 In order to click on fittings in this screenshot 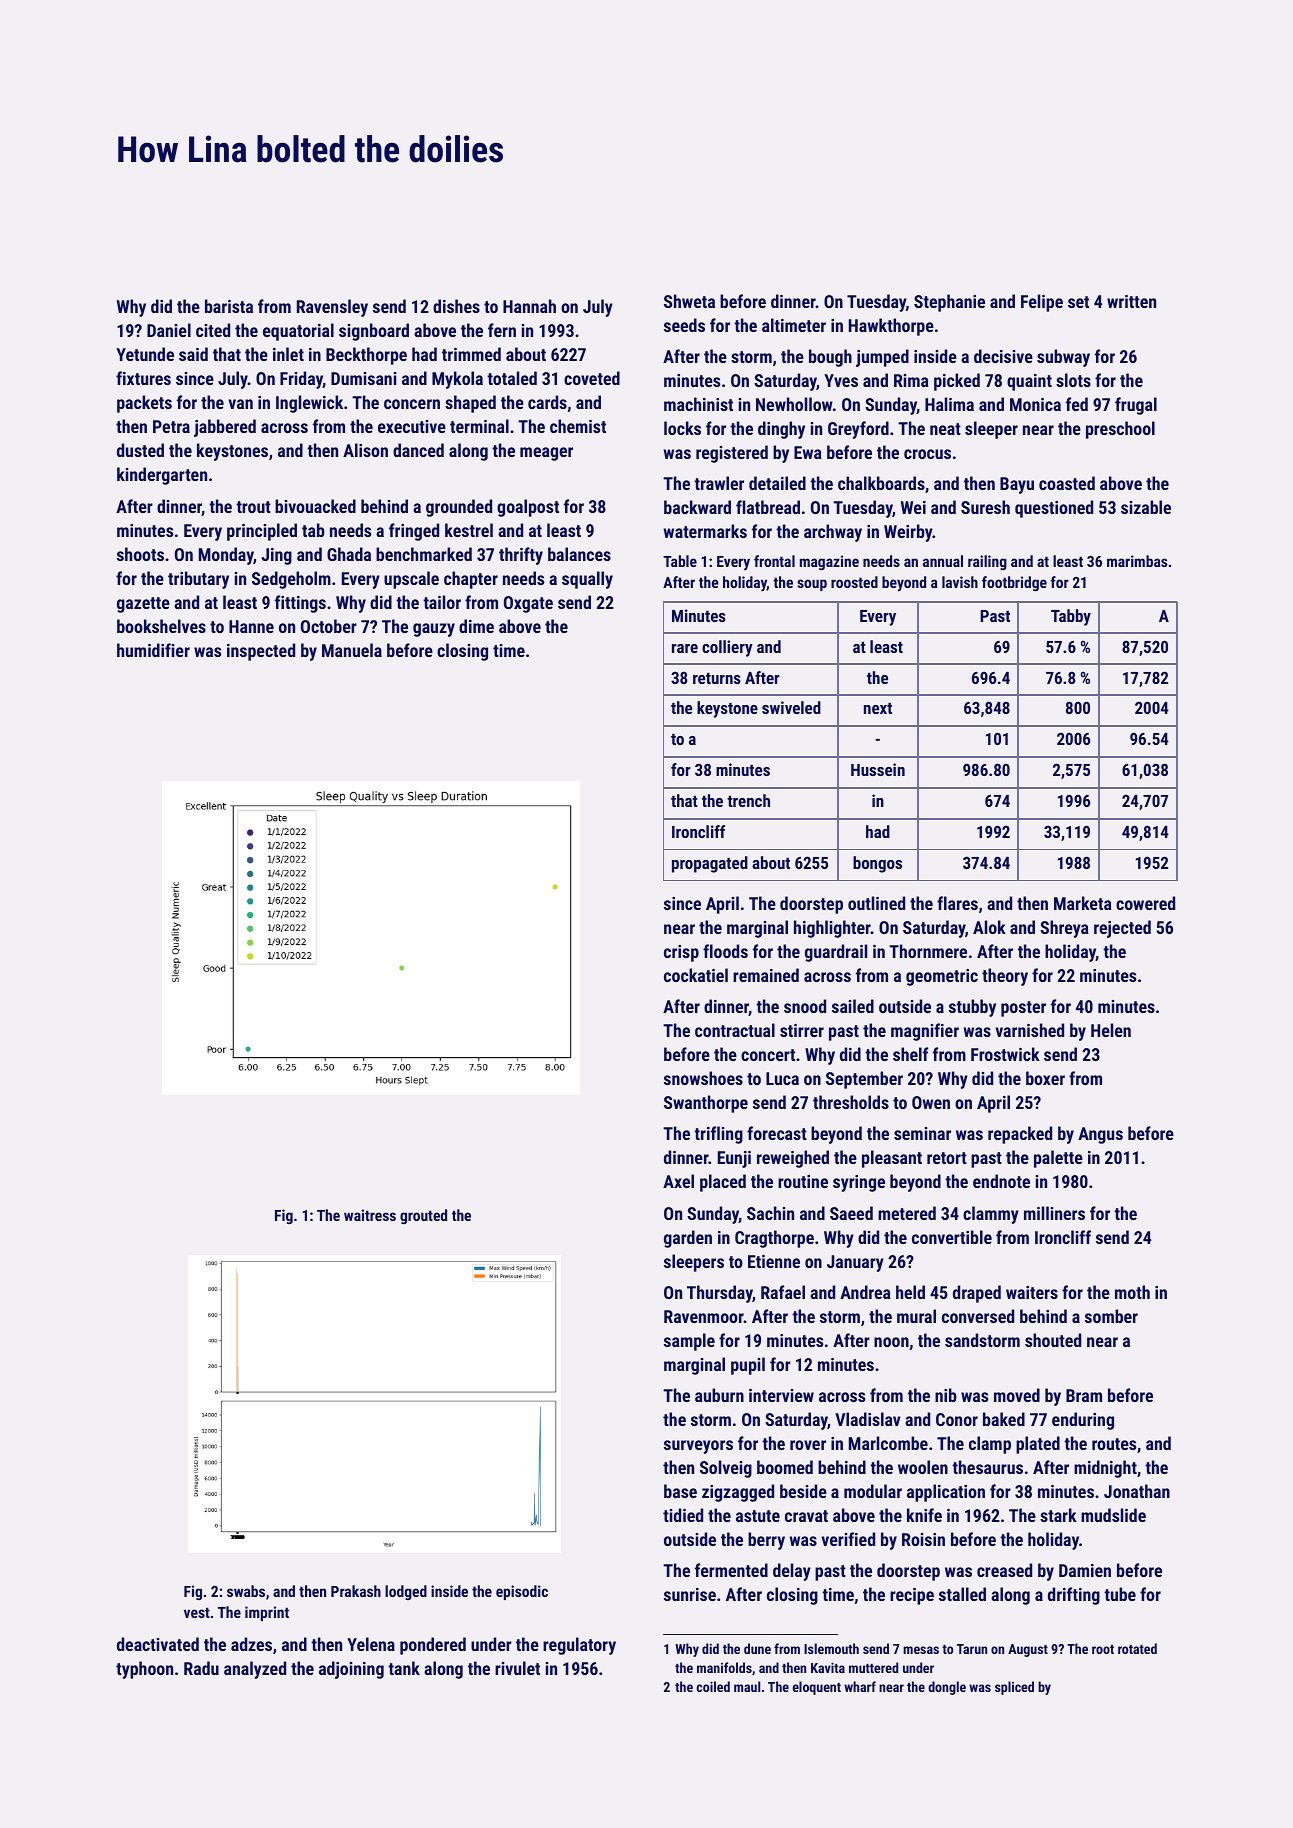, I will do `click(300, 604)`.
